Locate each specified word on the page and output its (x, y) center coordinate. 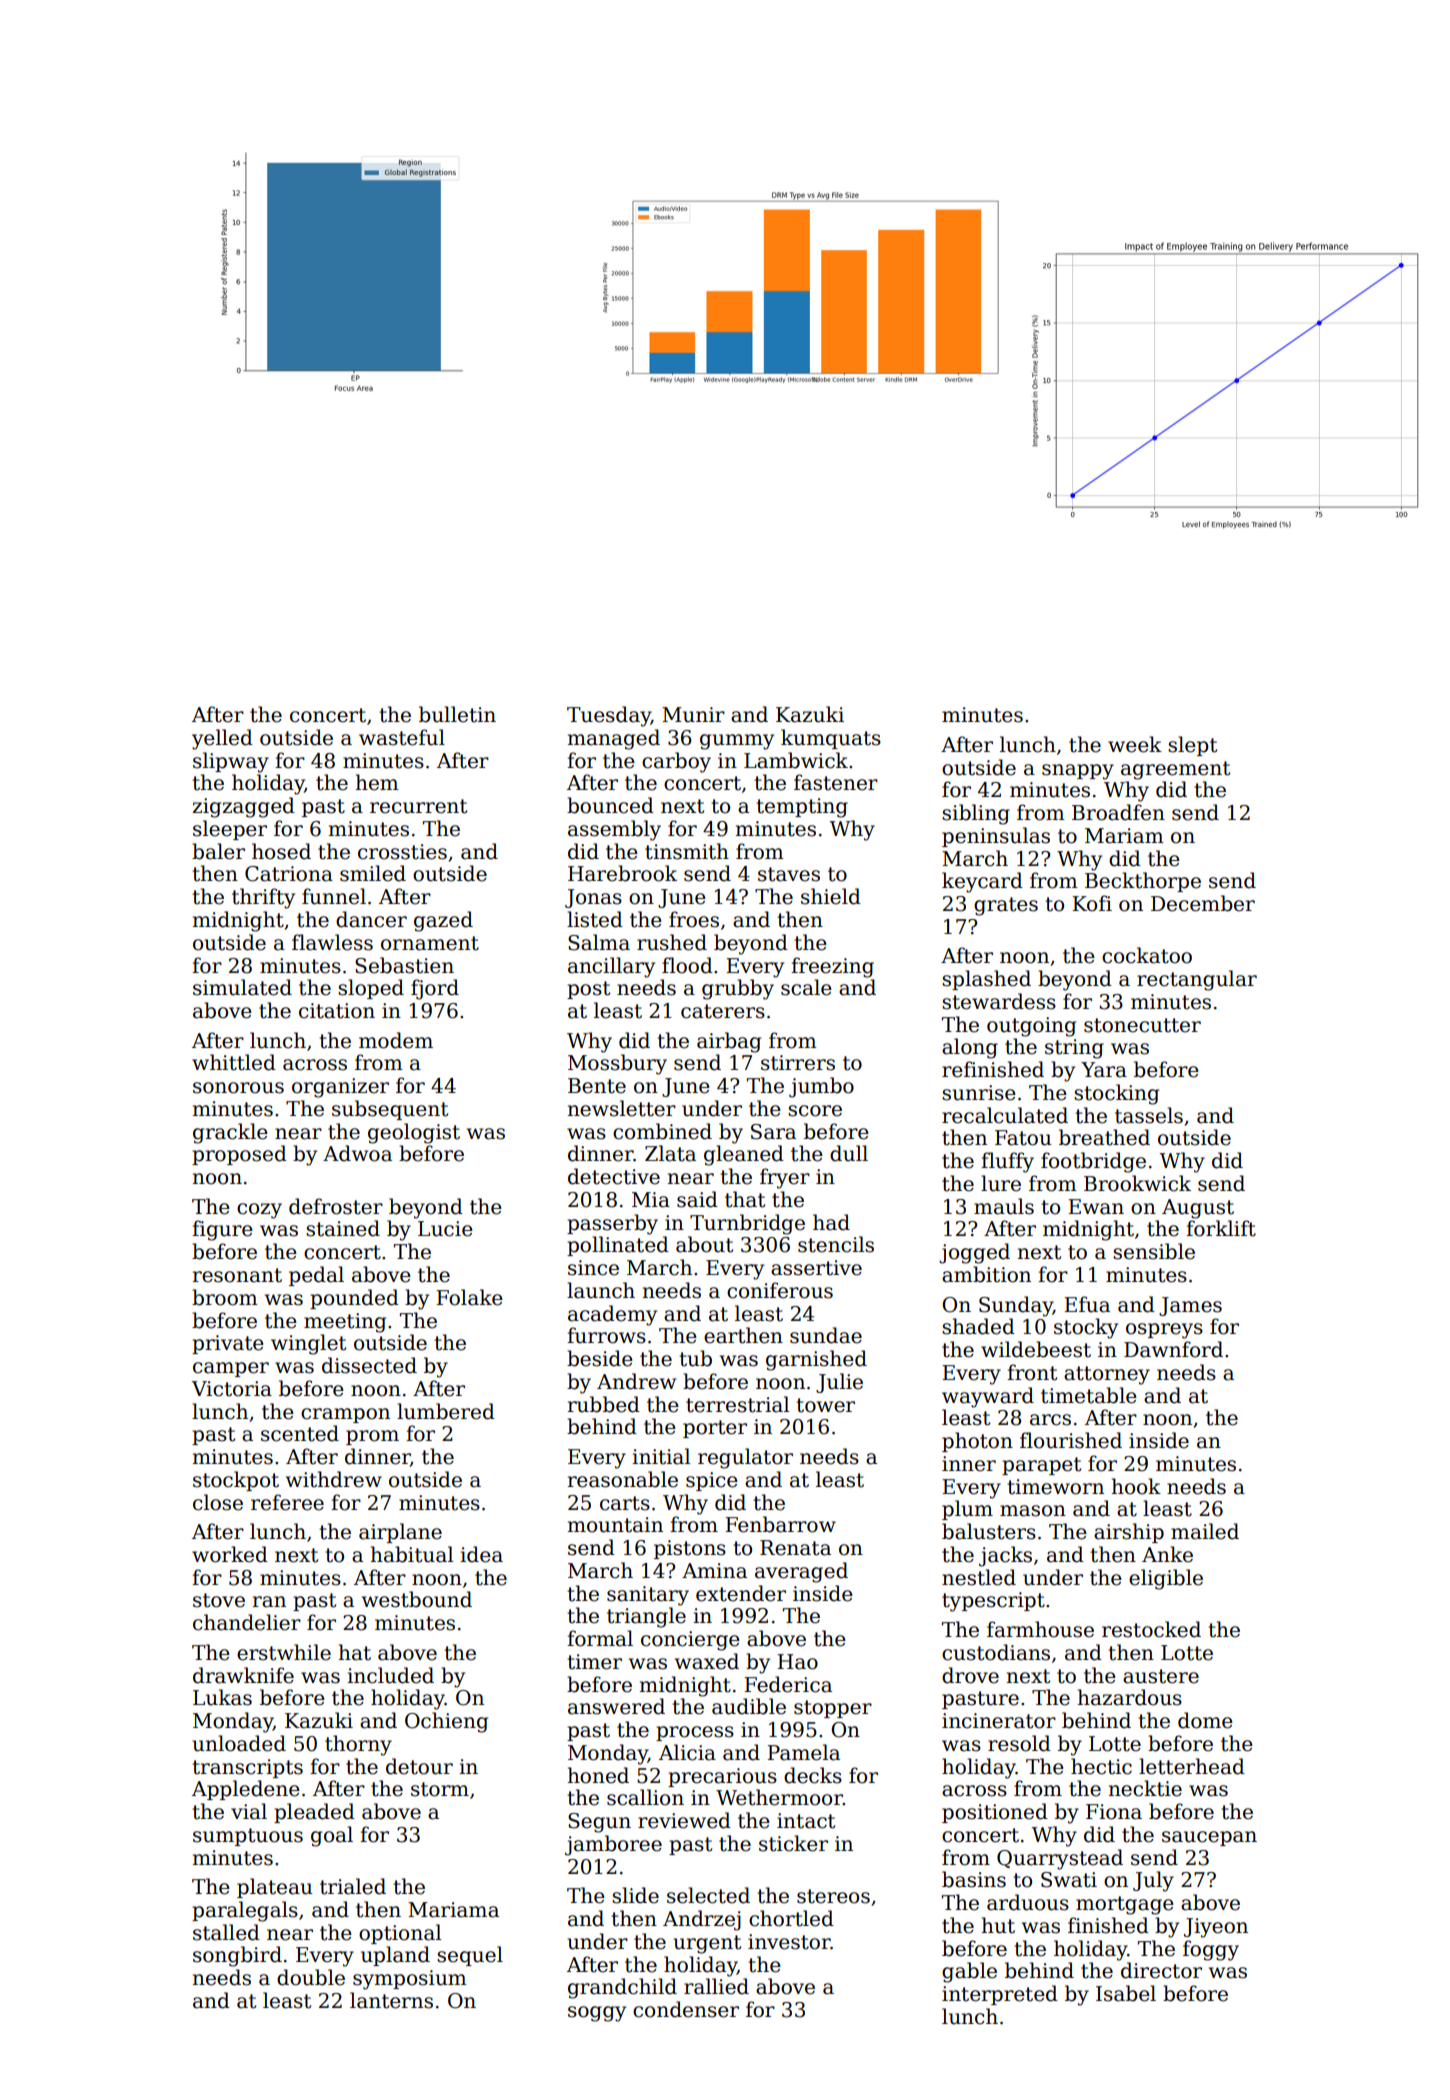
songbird (237, 1956)
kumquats (831, 739)
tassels (1149, 1115)
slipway (231, 762)
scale (806, 987)
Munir (693, 715)
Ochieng (446, 1722)
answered (616, 1706)
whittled (234, 1062)
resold (1019, 1743)
